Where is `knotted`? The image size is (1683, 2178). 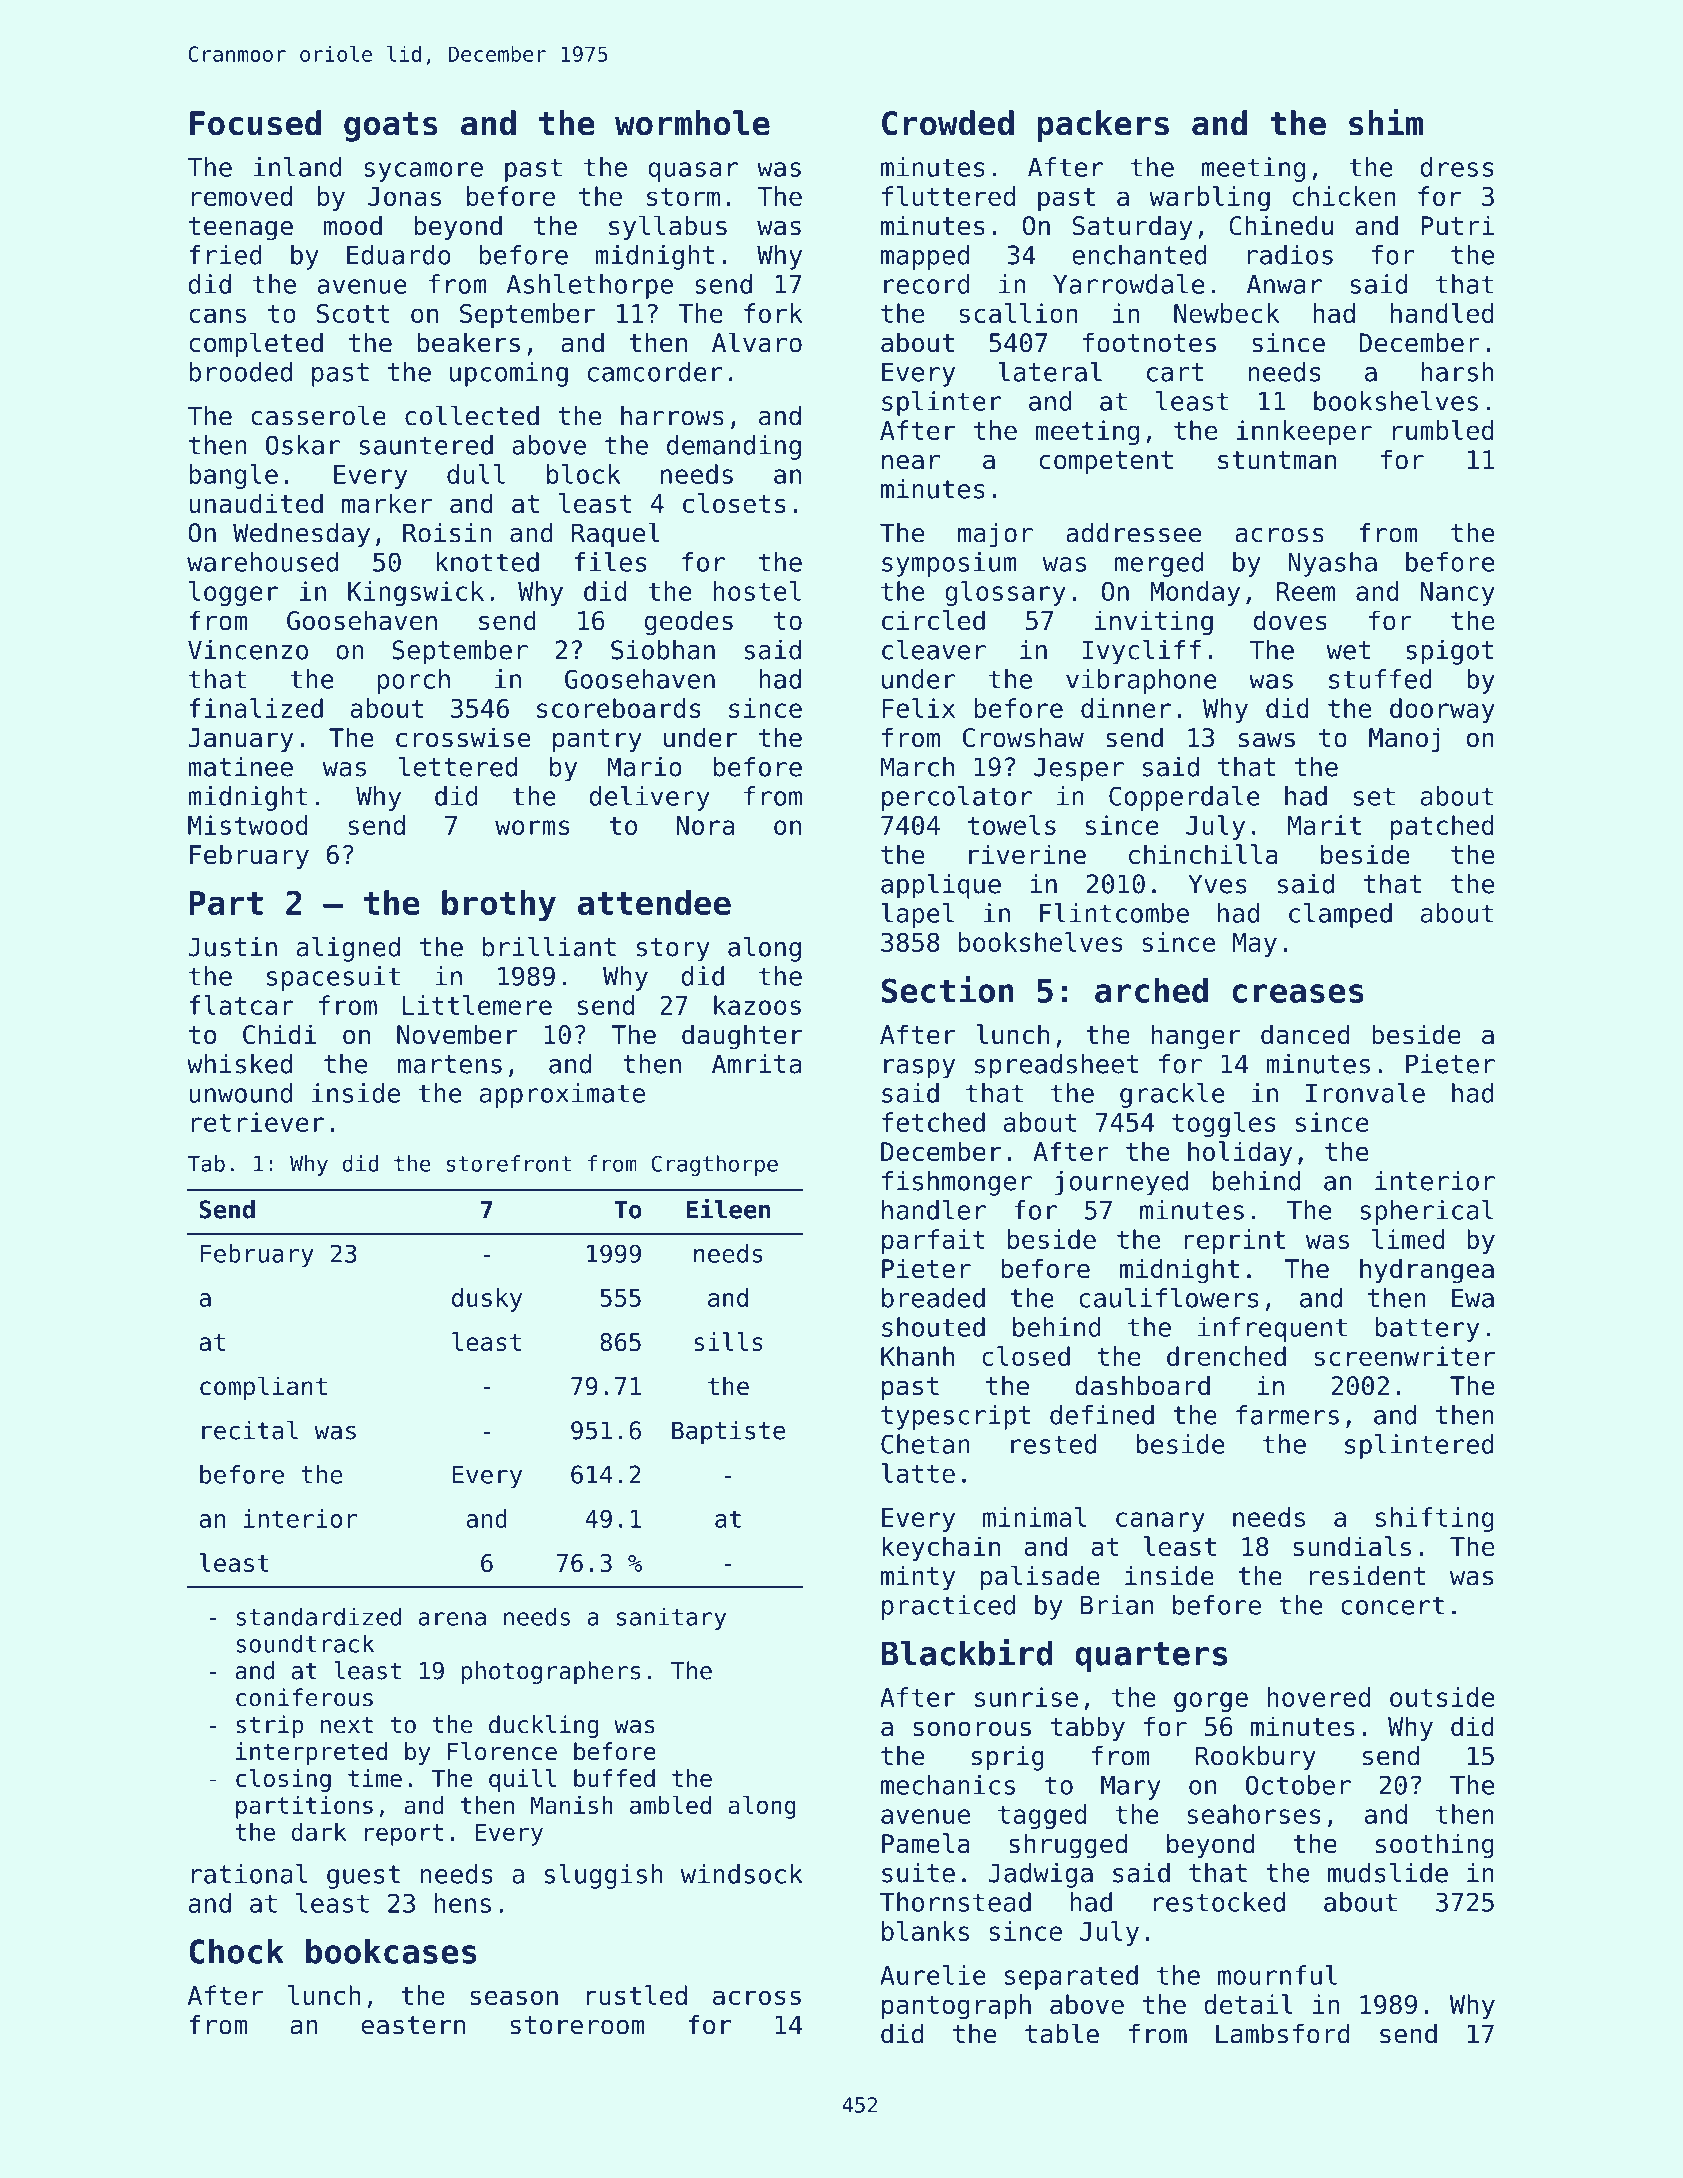
knotted is located at coordinates (487, 562).
